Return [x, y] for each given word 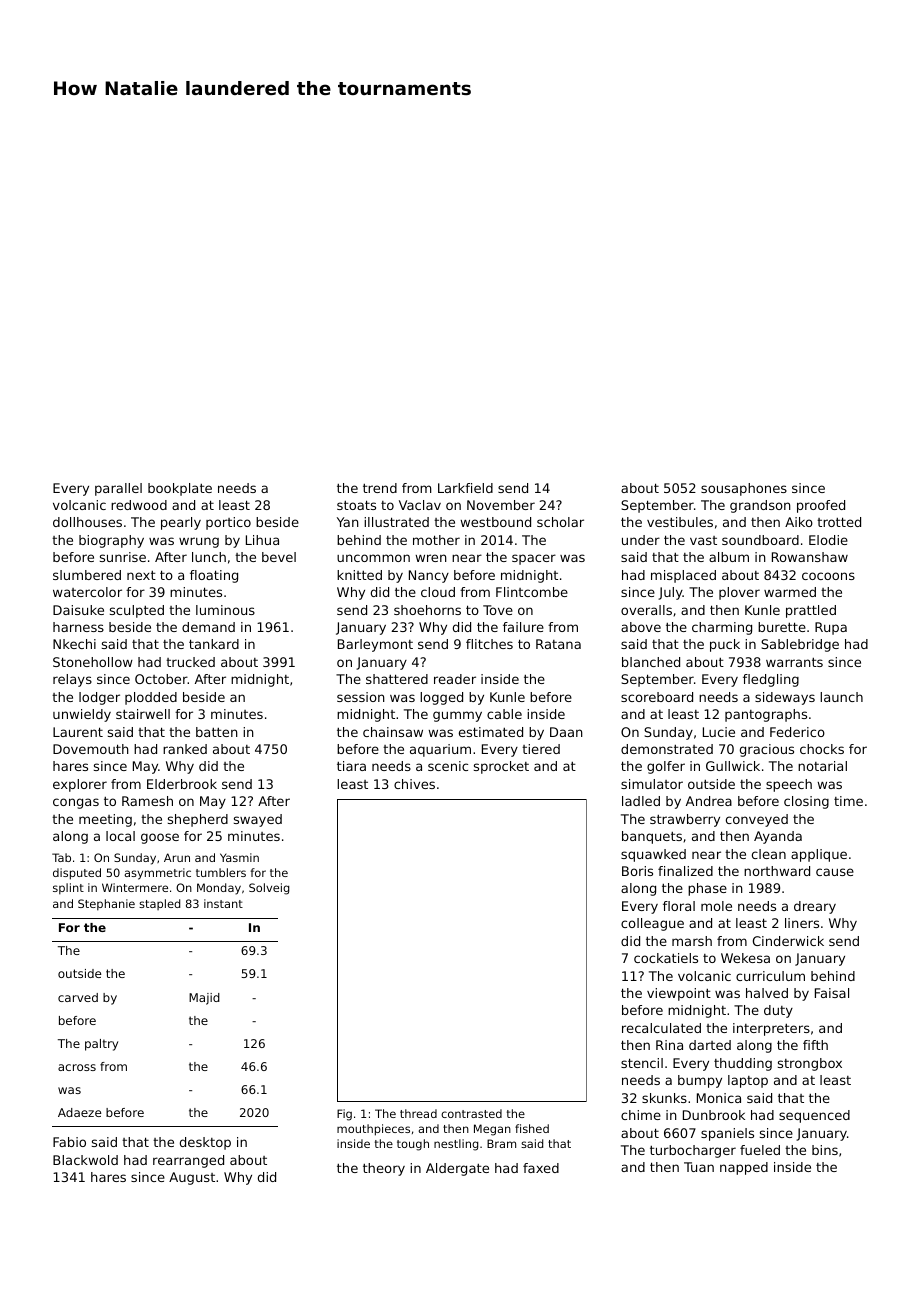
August [192, 1178]
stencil [642, 1063]
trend [380, 488]
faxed [541, 1168]
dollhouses [87, 522]
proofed [821, 506]
